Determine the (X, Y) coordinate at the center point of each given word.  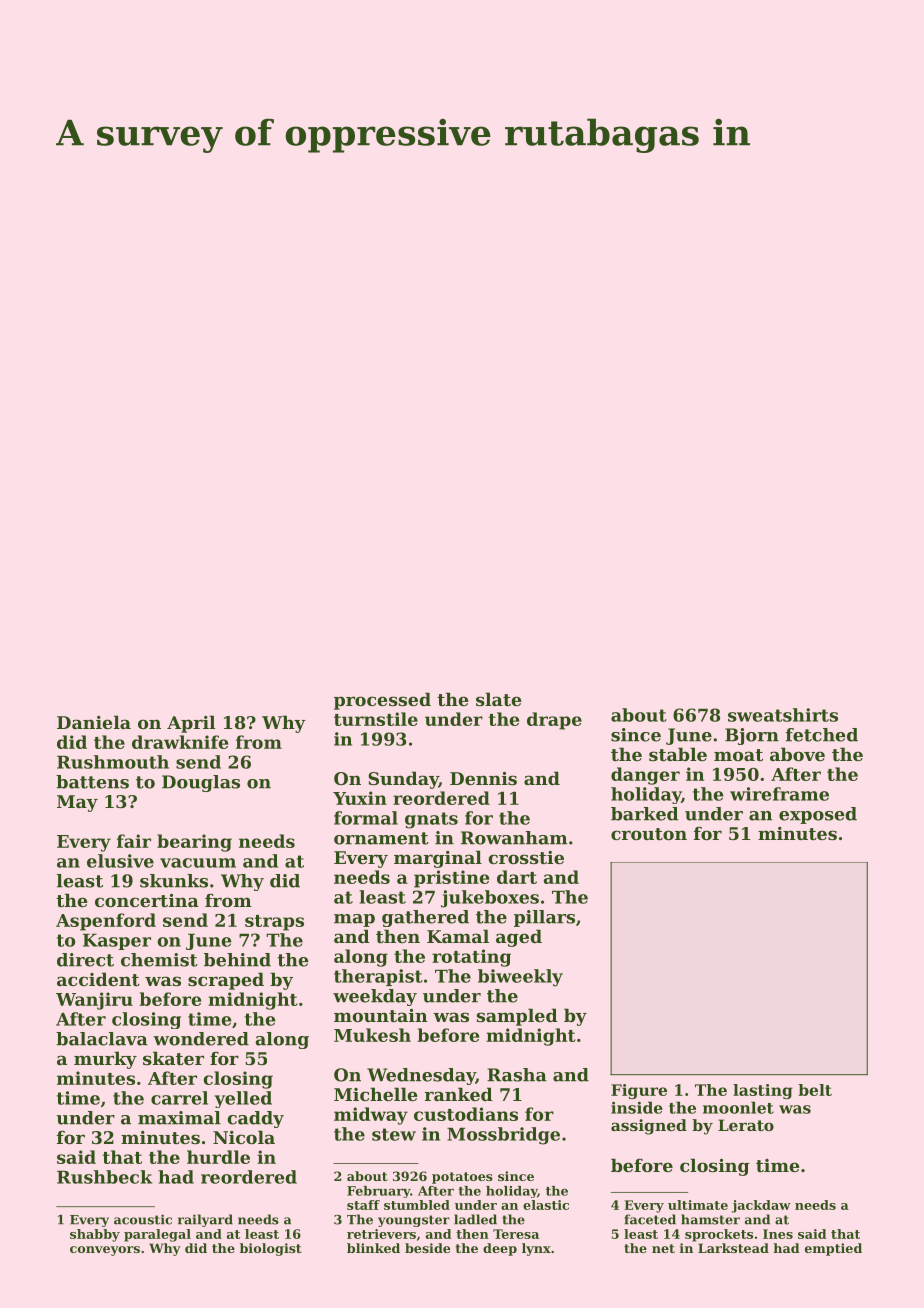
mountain (381, 1015)
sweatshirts (783, 715)
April (191, 724)
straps (274, 923)
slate (499, 699)
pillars (544, 918)
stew (394, 1134)
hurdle (218, 1157)
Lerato (746, 1125)
